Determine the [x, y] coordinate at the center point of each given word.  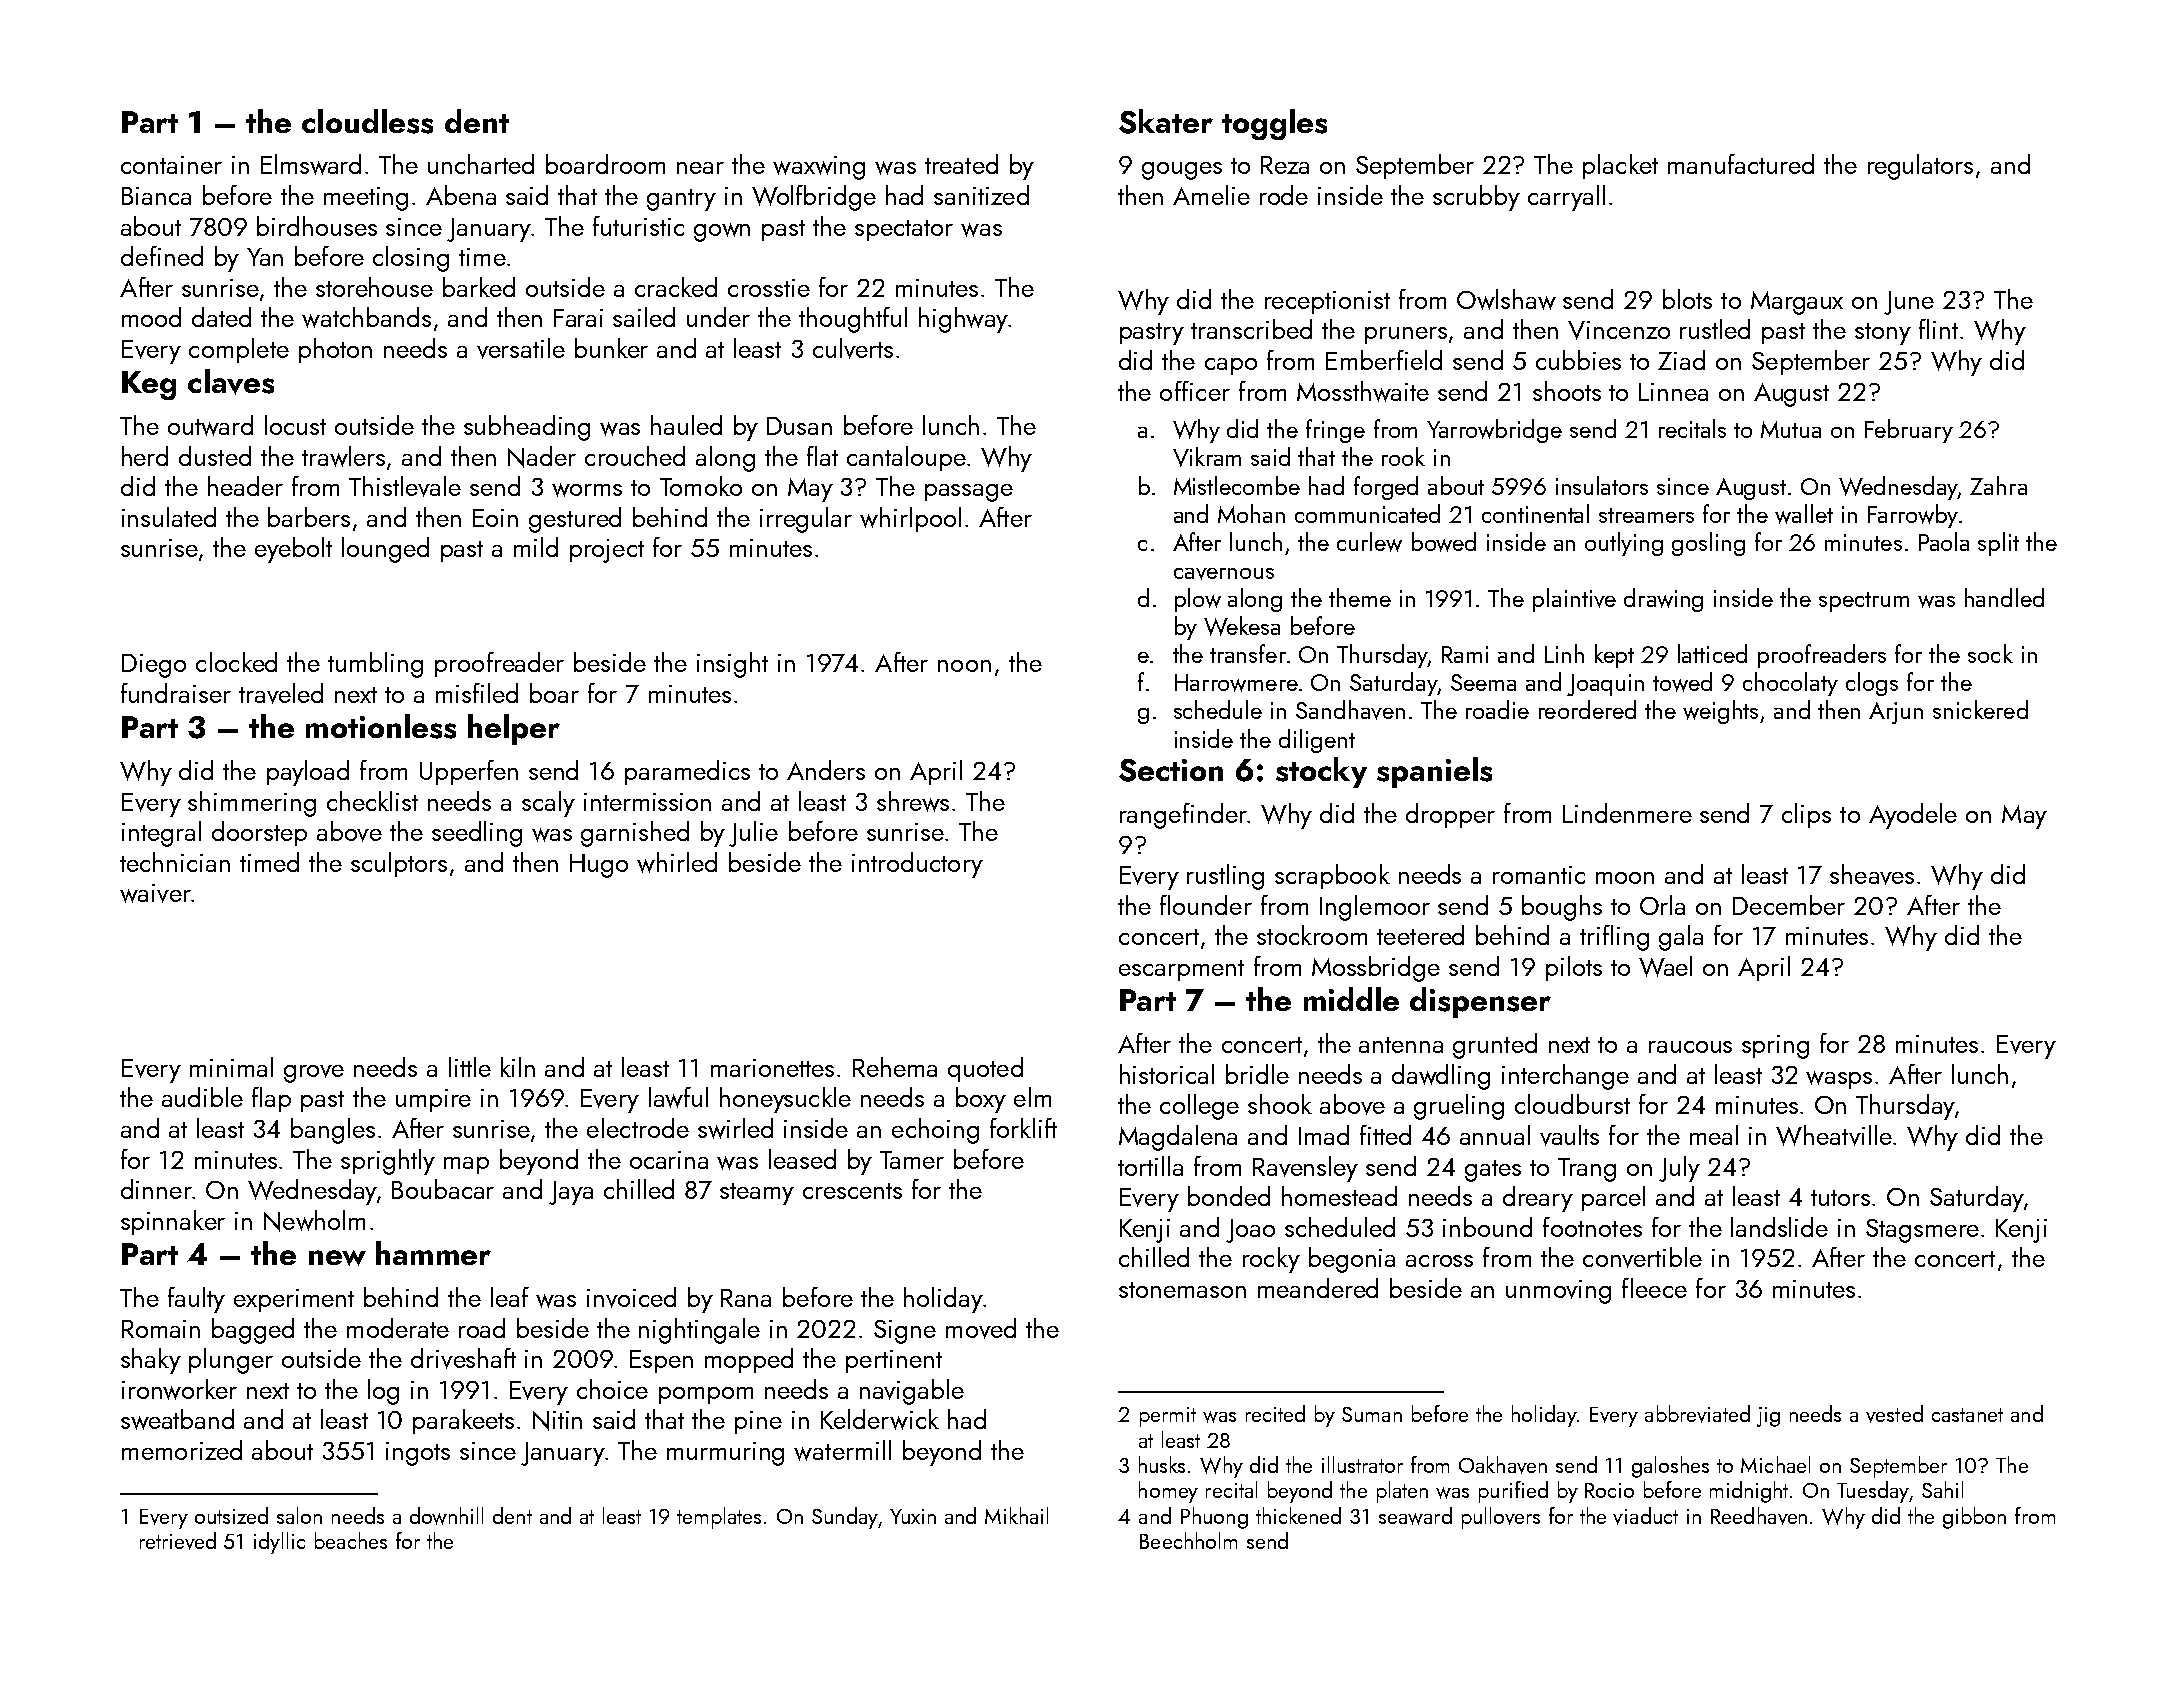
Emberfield [1384, 360]
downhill [446, 1516]
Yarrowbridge [1494, 431]
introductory [917, 865]
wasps [1839, 1080]
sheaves [1872, 874]
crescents [852, 1191]
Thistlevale [405, 486]
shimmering [252, 804]
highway [963, 320]
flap [271, 1099]
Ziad [1681, 360]
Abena [461, 195]
